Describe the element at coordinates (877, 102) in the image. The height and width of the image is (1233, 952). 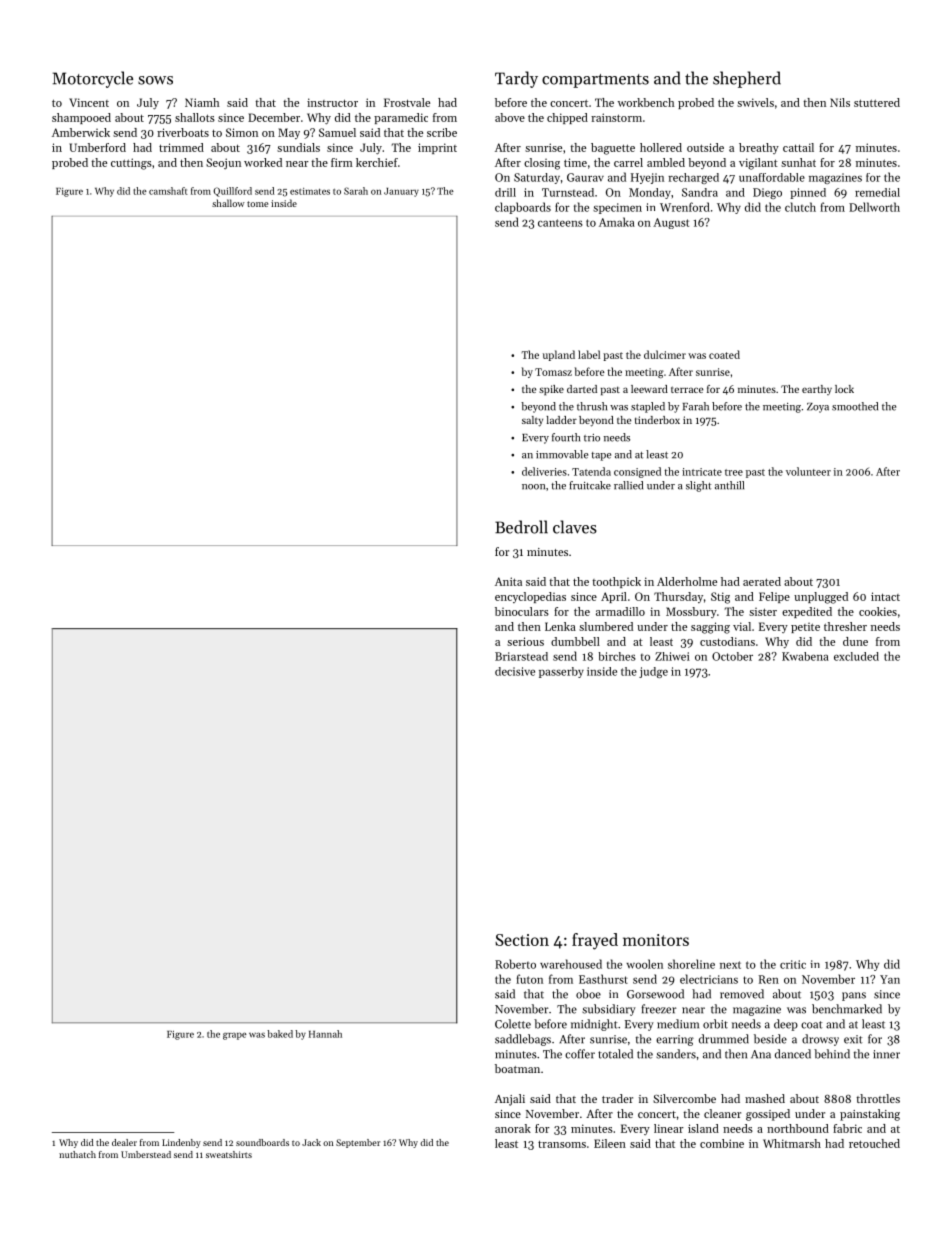
I see `stuttered` at that location.
